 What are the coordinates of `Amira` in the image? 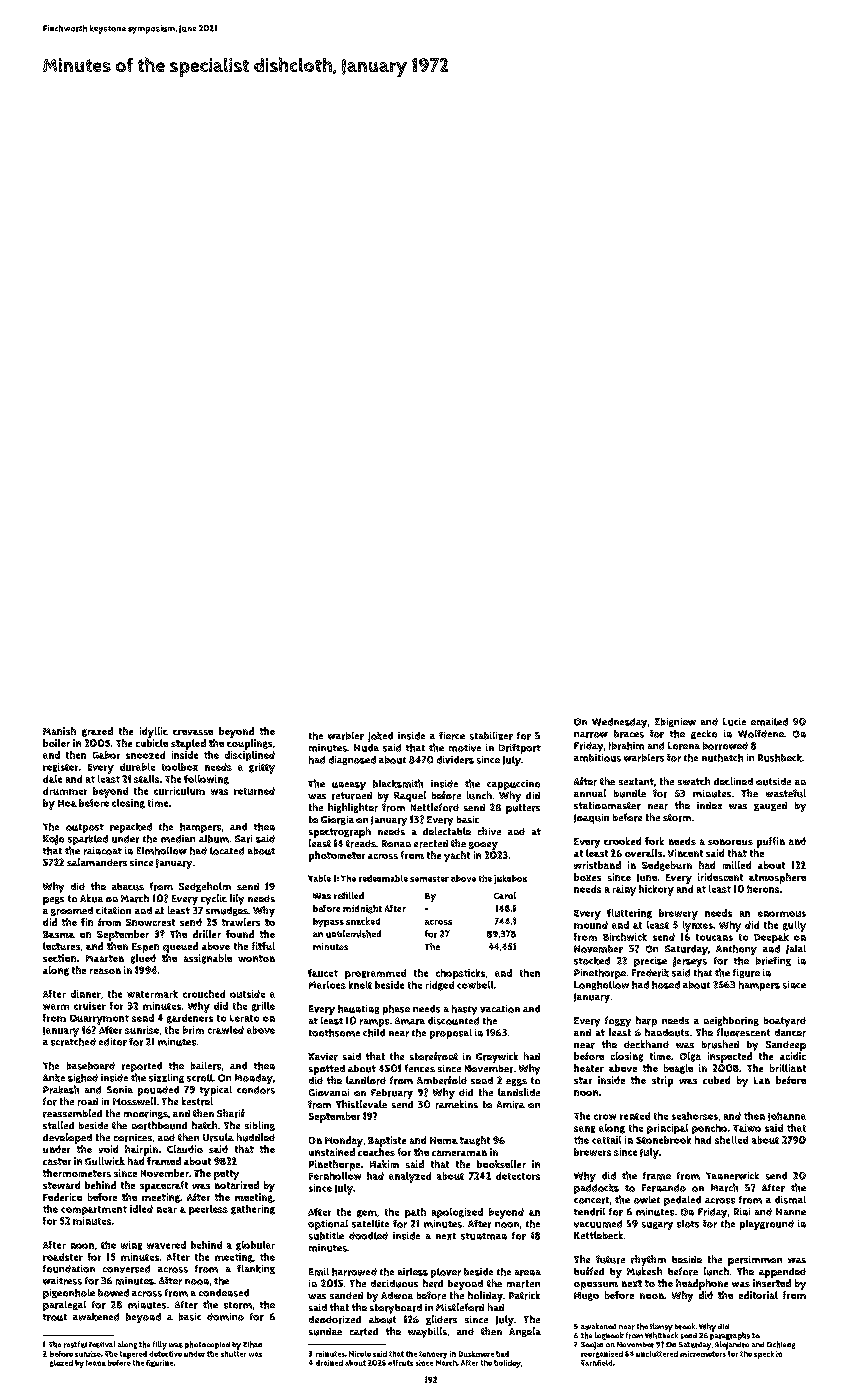 It's located at (511, 1105).
